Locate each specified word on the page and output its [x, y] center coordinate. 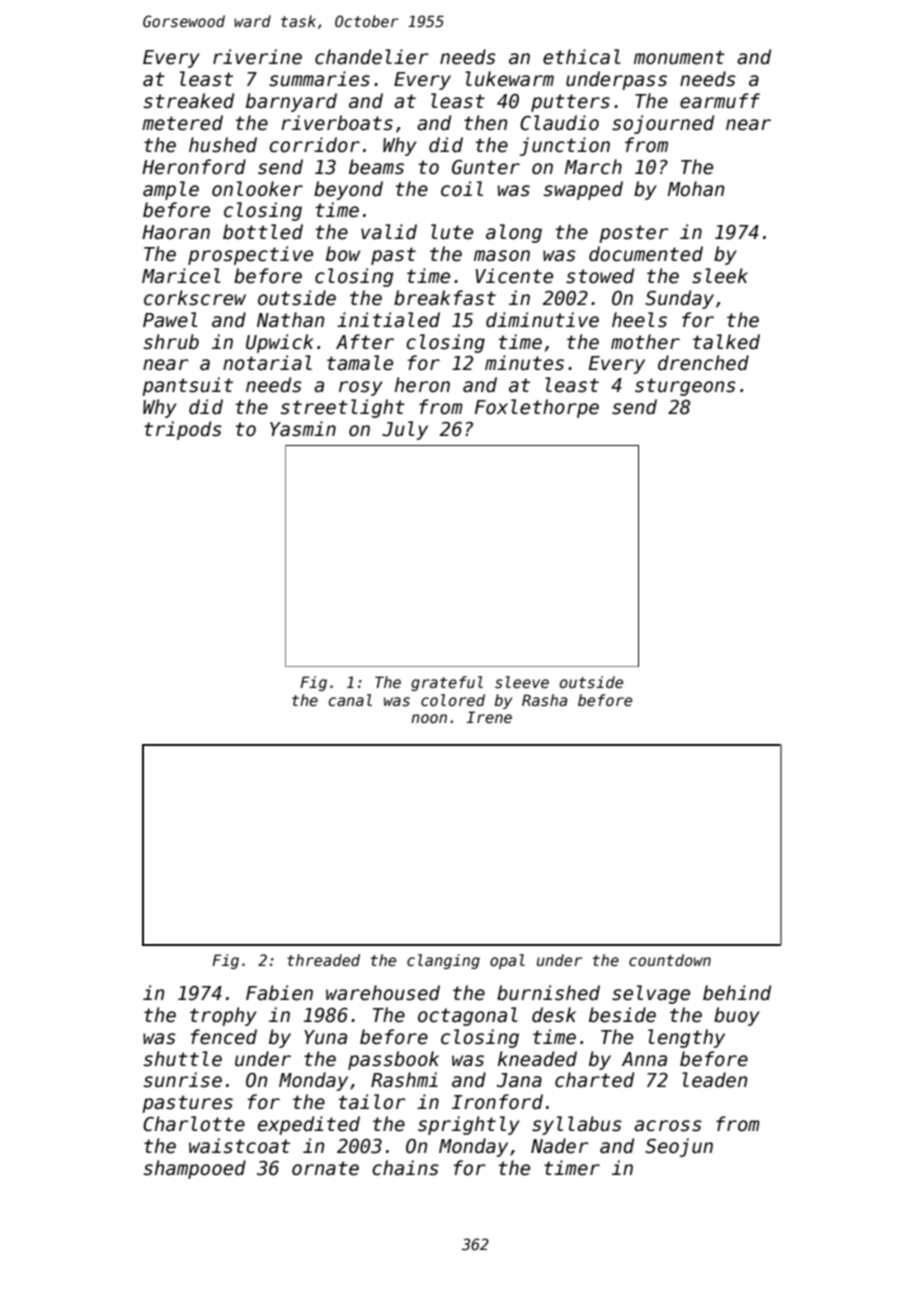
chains [405, 1168]
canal [350, 700]
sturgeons [685, 387]
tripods [183, 430]
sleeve [522, 682]
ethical [582, 57]
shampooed [195, 1169]
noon [429, 718]
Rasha [544, 700]
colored [453, 700]
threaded [323, 960]
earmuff [720, 101]
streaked [189, 101]
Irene [489, 717]
